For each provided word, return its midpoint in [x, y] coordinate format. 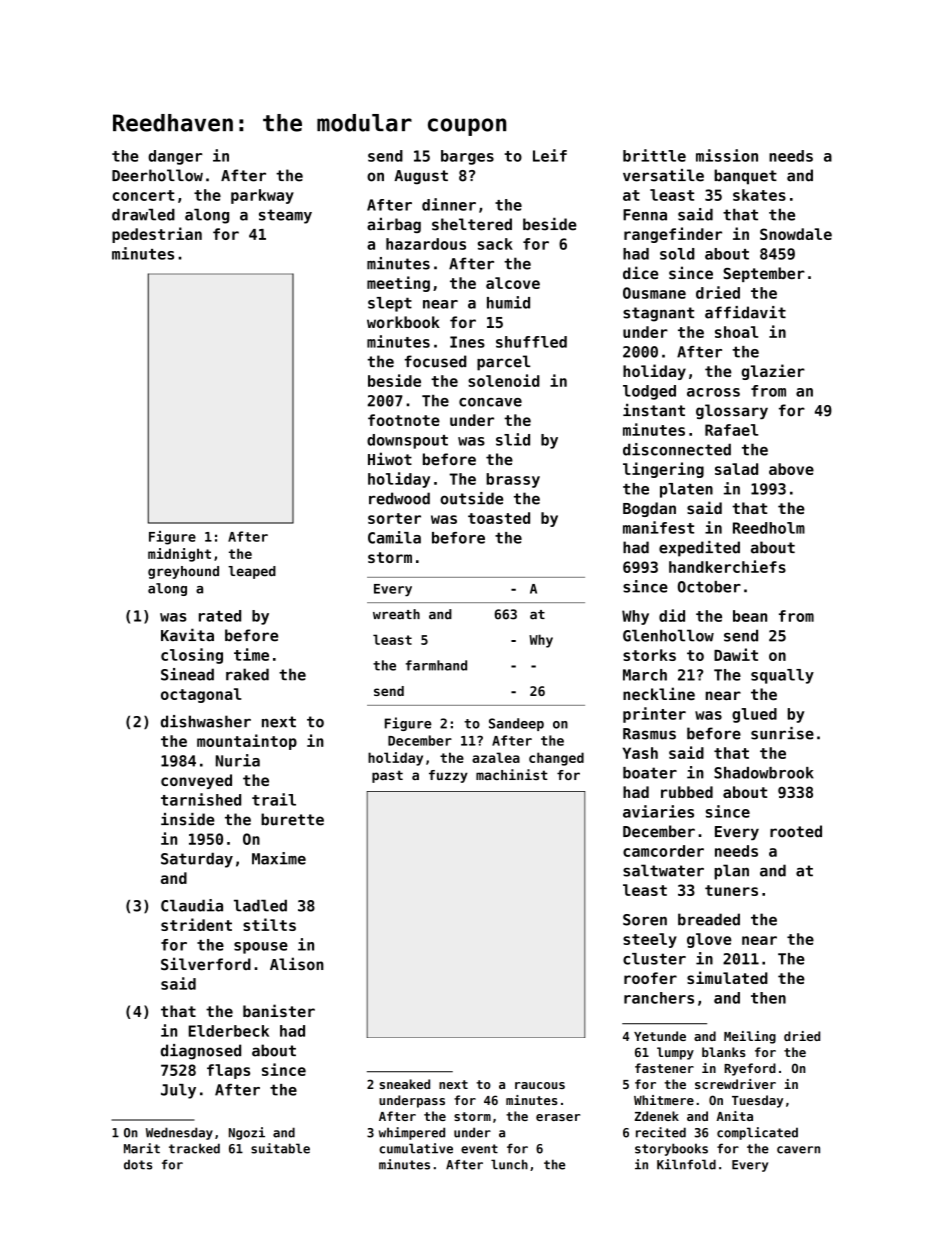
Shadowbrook [764, 773]
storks [649, 655]
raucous [540, 1085]
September [764, 274]
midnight [179, 555]
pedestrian [157, 235]
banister [279, 1010]
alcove [513, 283]
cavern [798, 1150]
